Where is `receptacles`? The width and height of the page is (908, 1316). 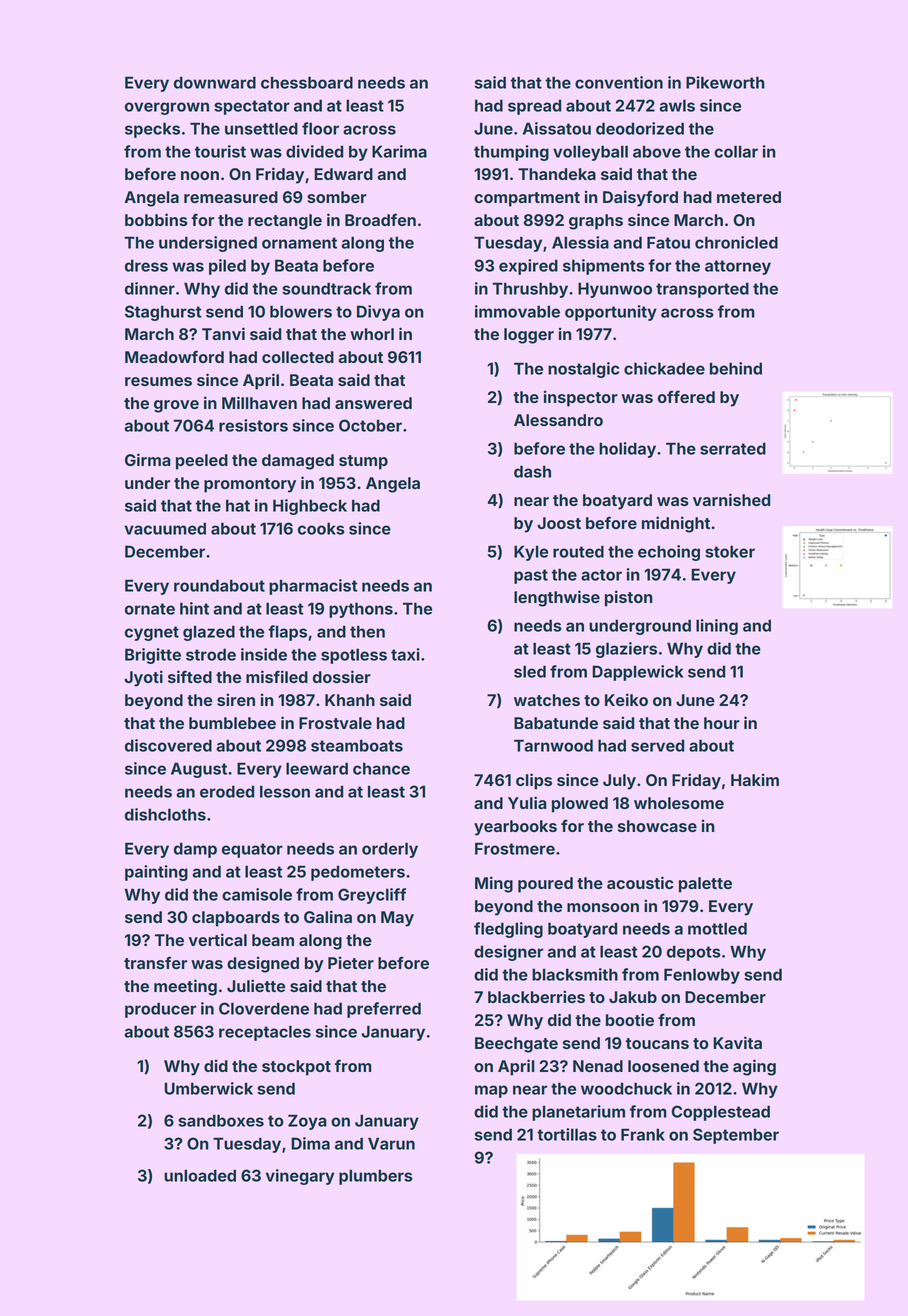
receptacles is located at coordinates (265, 1033).
